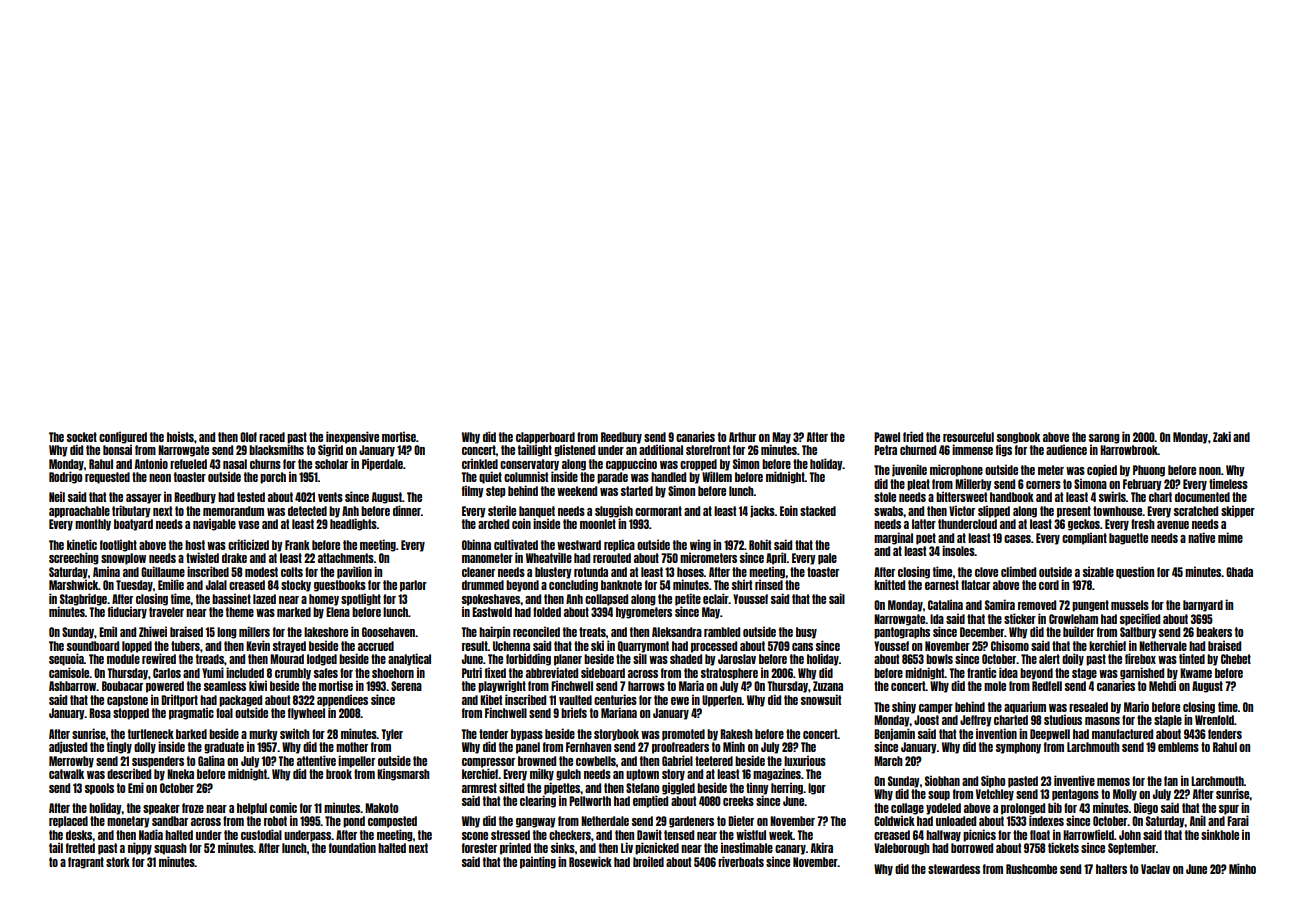 This image has height=924, width=1308. Describe the element at coordinates (82, 437) in the image. I see `socket` at that location.
